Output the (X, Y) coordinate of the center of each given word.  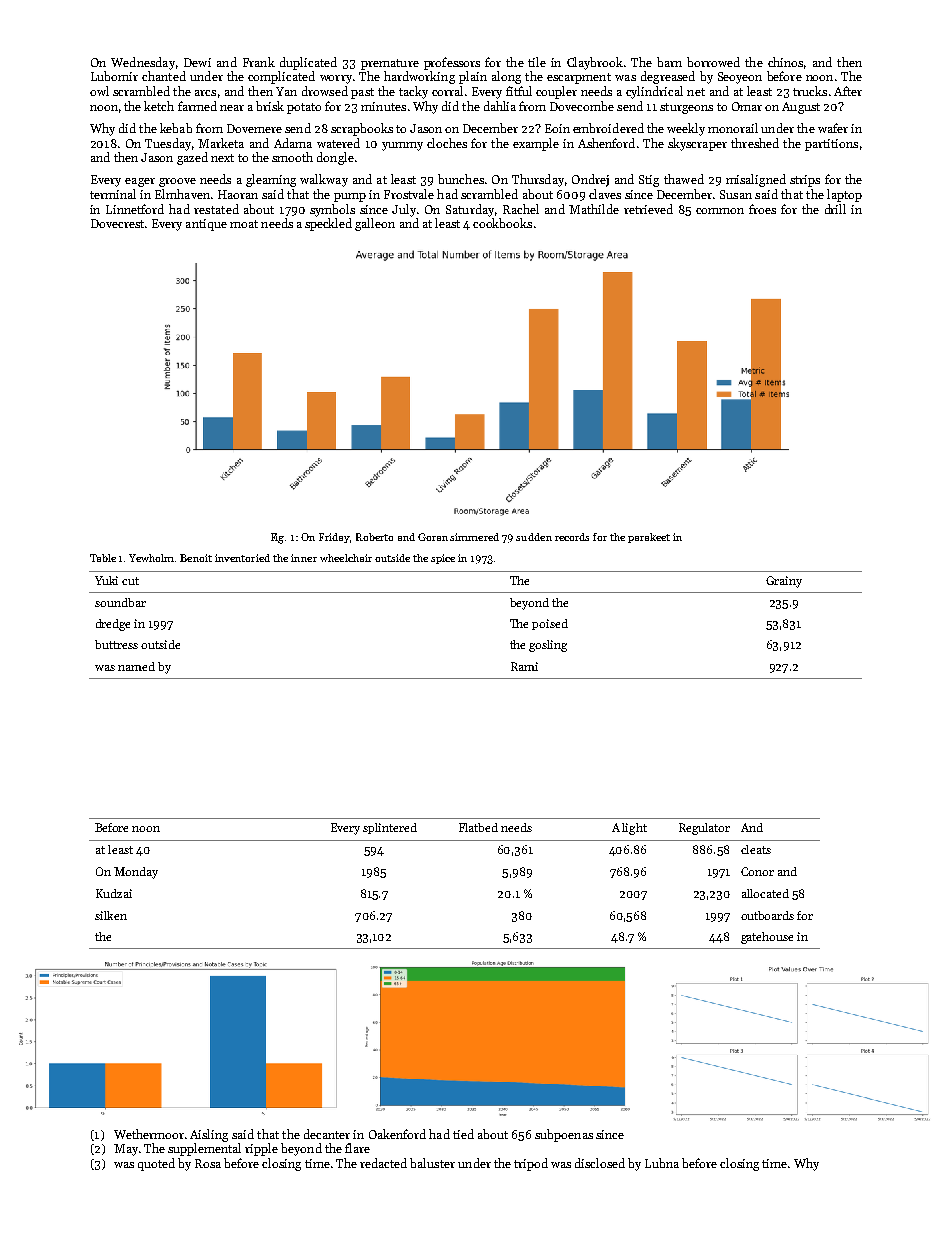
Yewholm (151, 558)
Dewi (197, 62)
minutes (383, 106)
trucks (810, 91)
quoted (156, 1164)
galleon (375, 224)
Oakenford (397, 1134)
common (720, 211)
